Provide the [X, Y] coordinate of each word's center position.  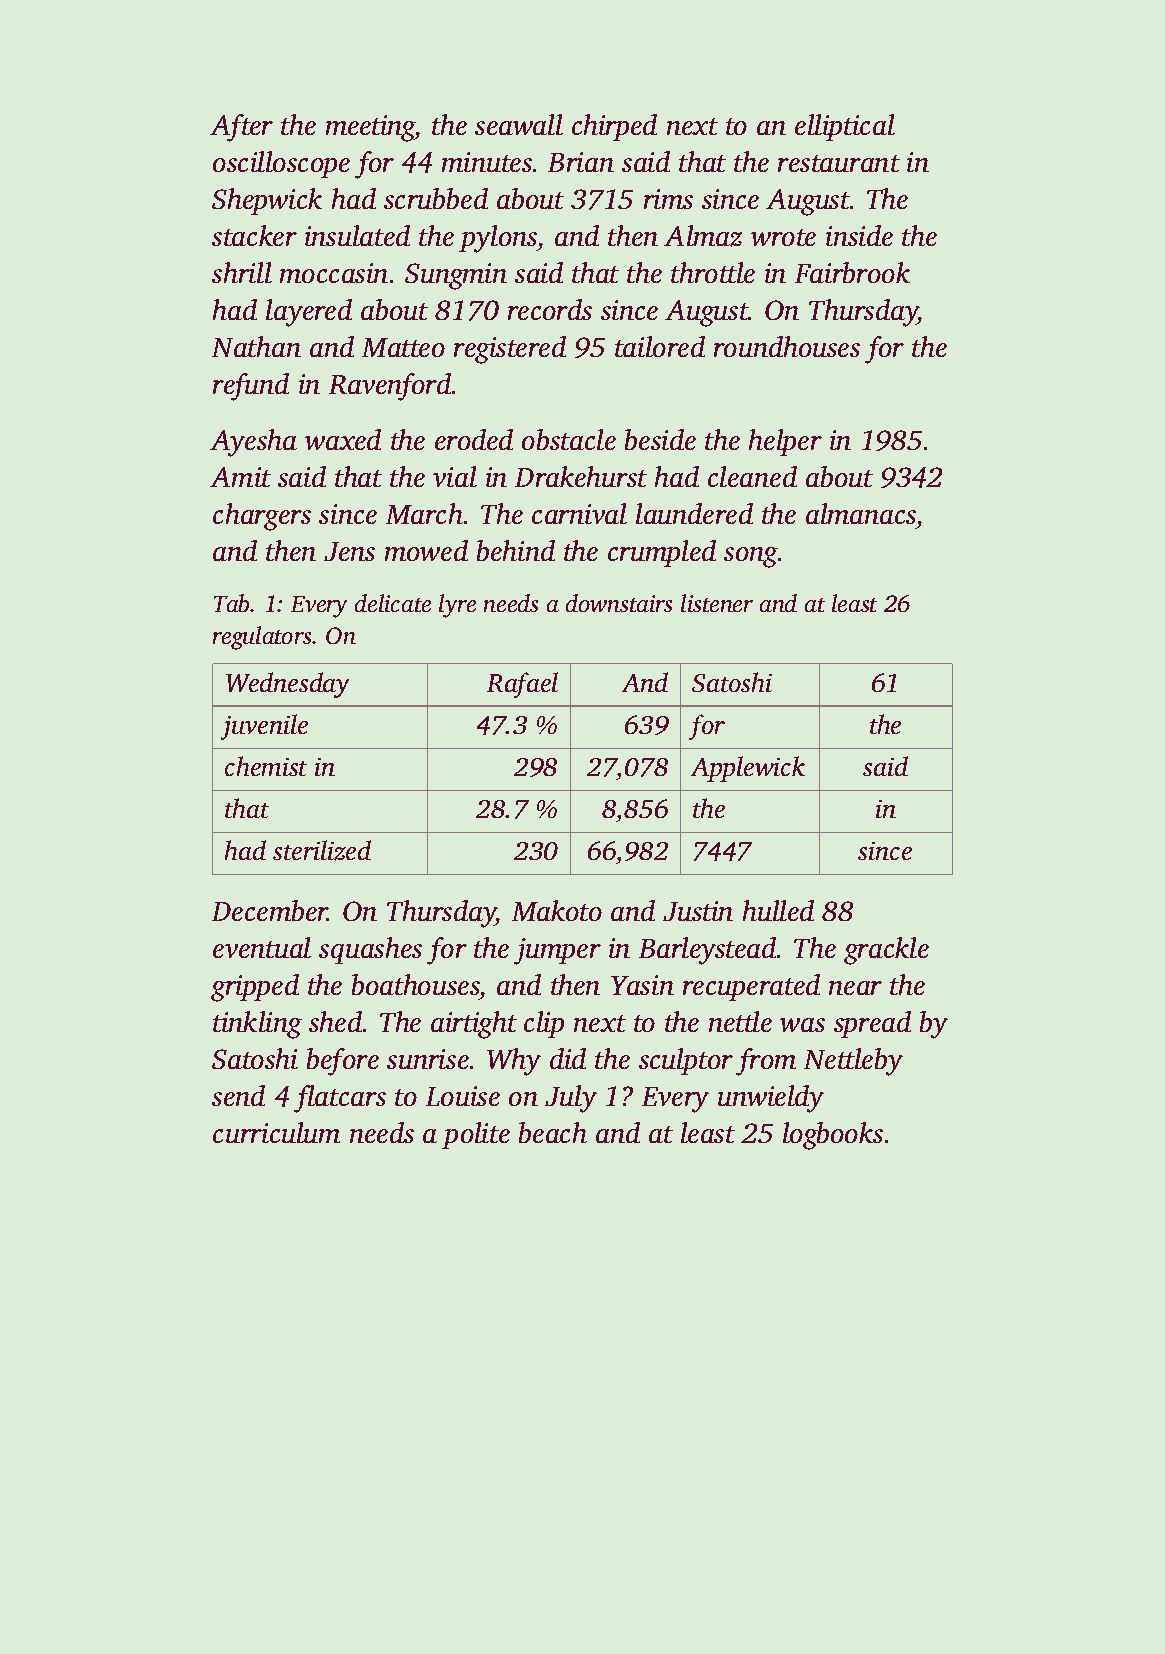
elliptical [845, 127]
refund [251, 387]
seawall [519, 124]
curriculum [276, 1132]
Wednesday [287, 685]
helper [785, 442]
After [241, 128]
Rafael [522, 685]
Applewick [748, 769]
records [550, 309]
